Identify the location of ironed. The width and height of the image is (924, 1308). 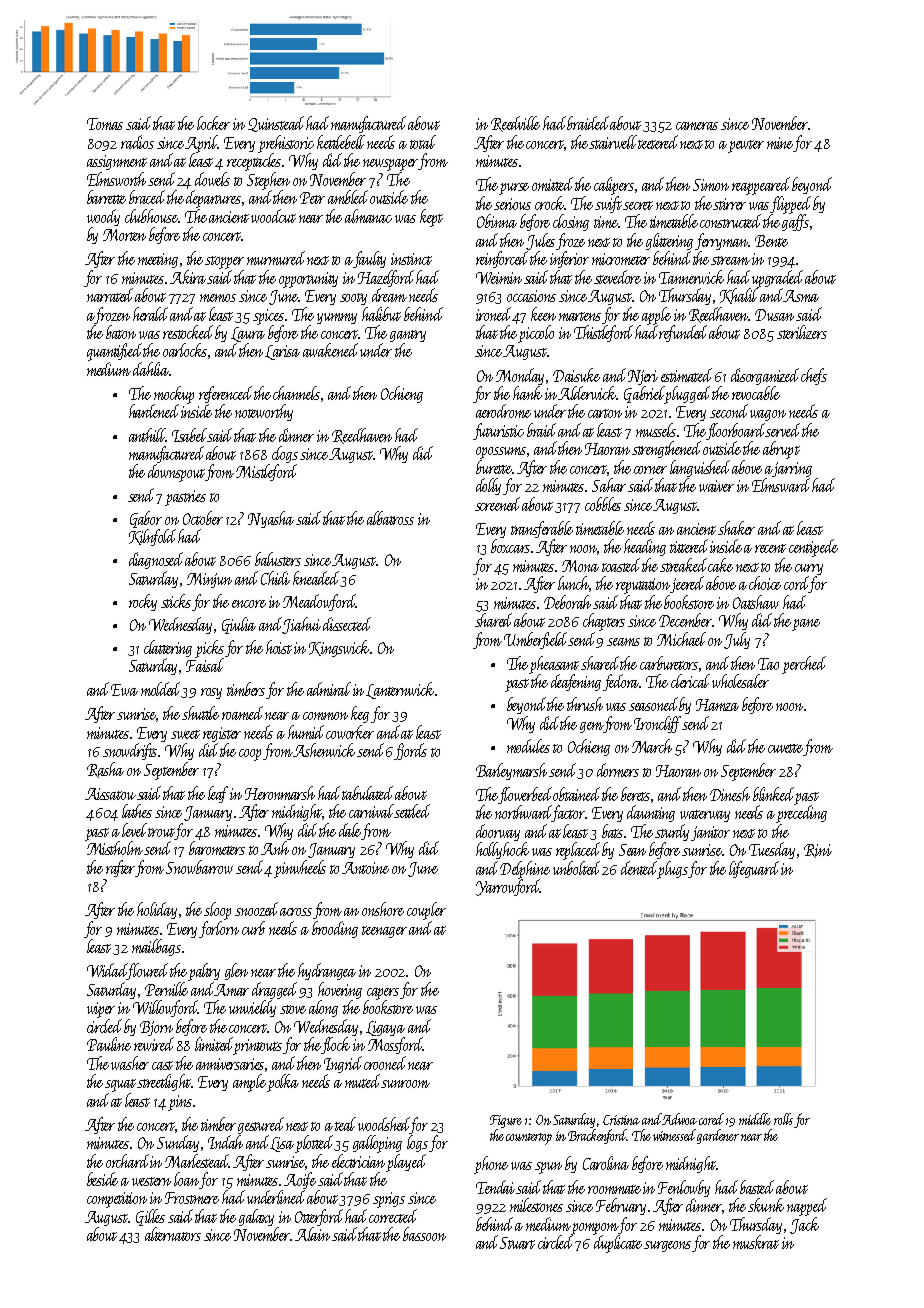
(493, 314).
